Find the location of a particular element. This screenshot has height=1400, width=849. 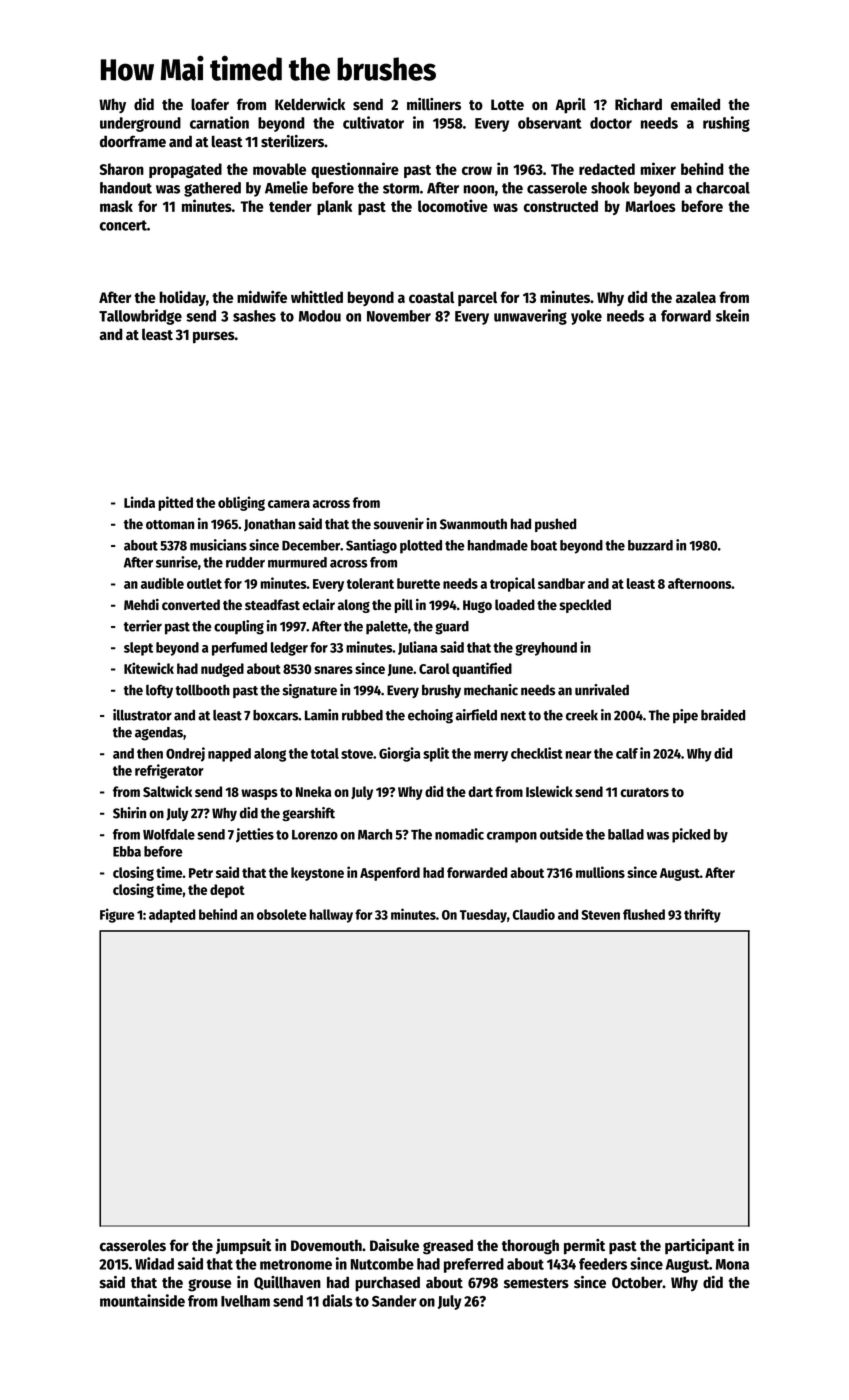

ledger is located at coordinates (289, 649).
